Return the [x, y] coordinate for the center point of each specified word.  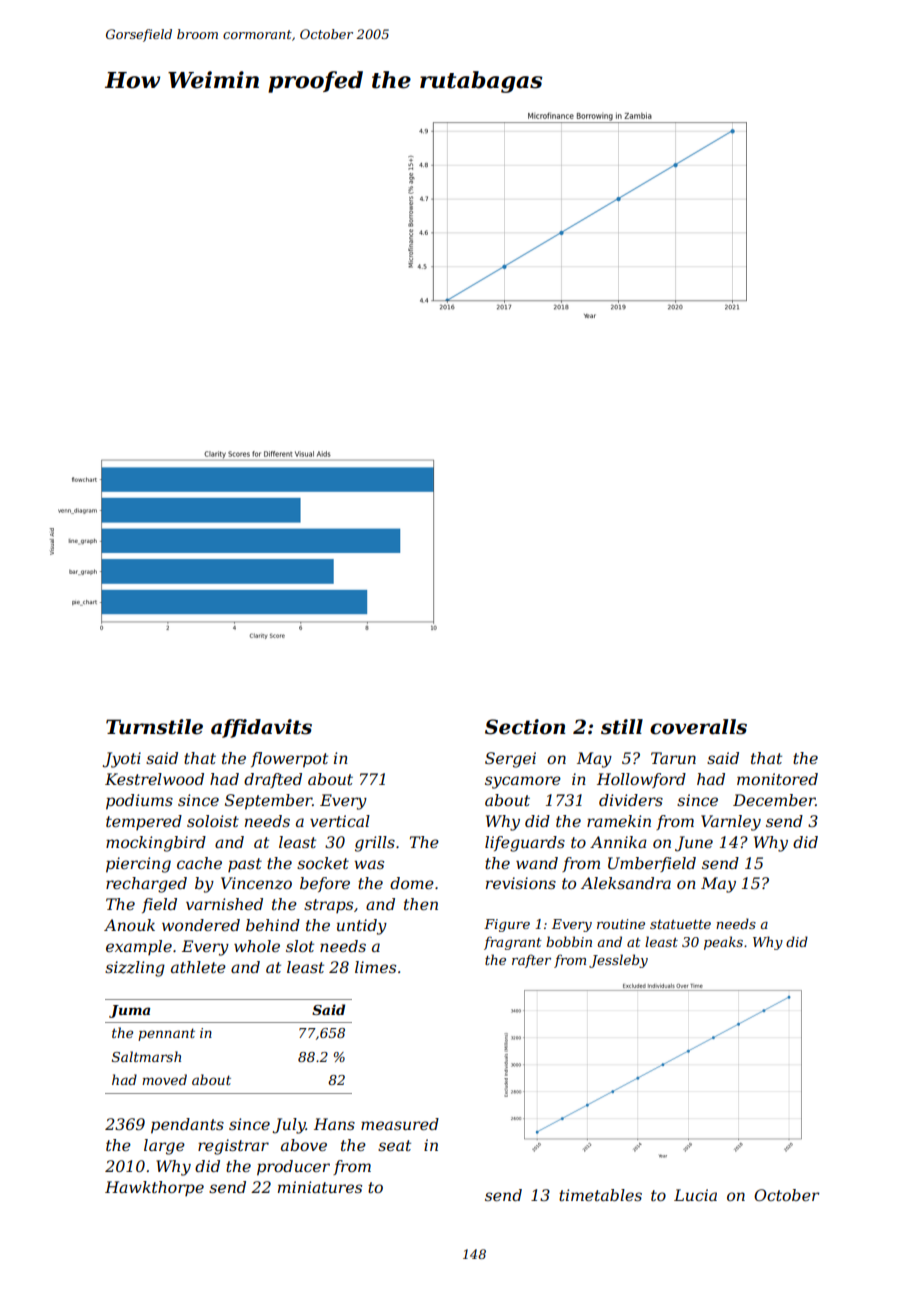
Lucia [695, 1195]
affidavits [261, 728]
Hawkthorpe [154, 1188]
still [622, 727]
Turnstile [154, 727]
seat [394, 1145]
